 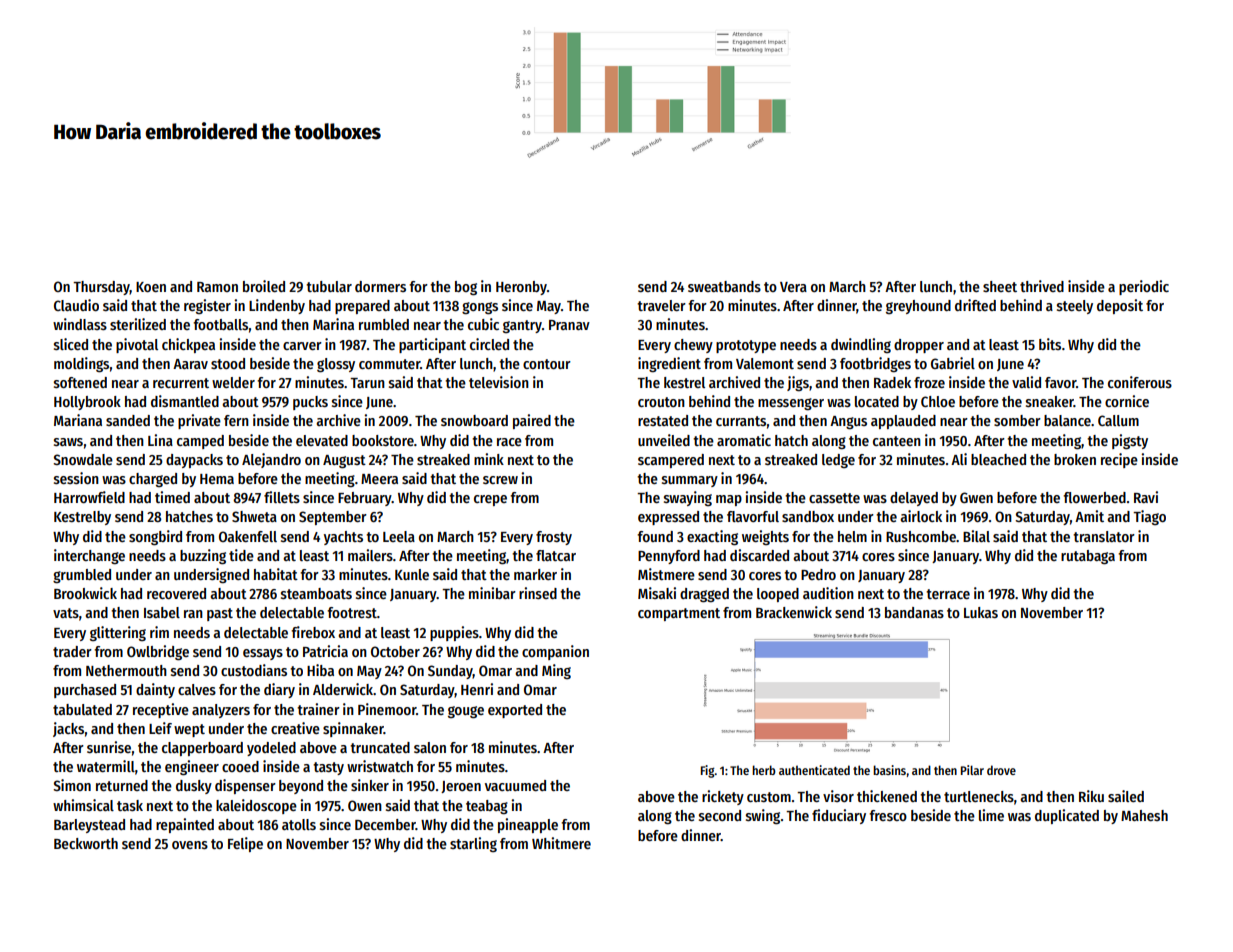 I want to click on drove, so click(x=1001, y=770).
